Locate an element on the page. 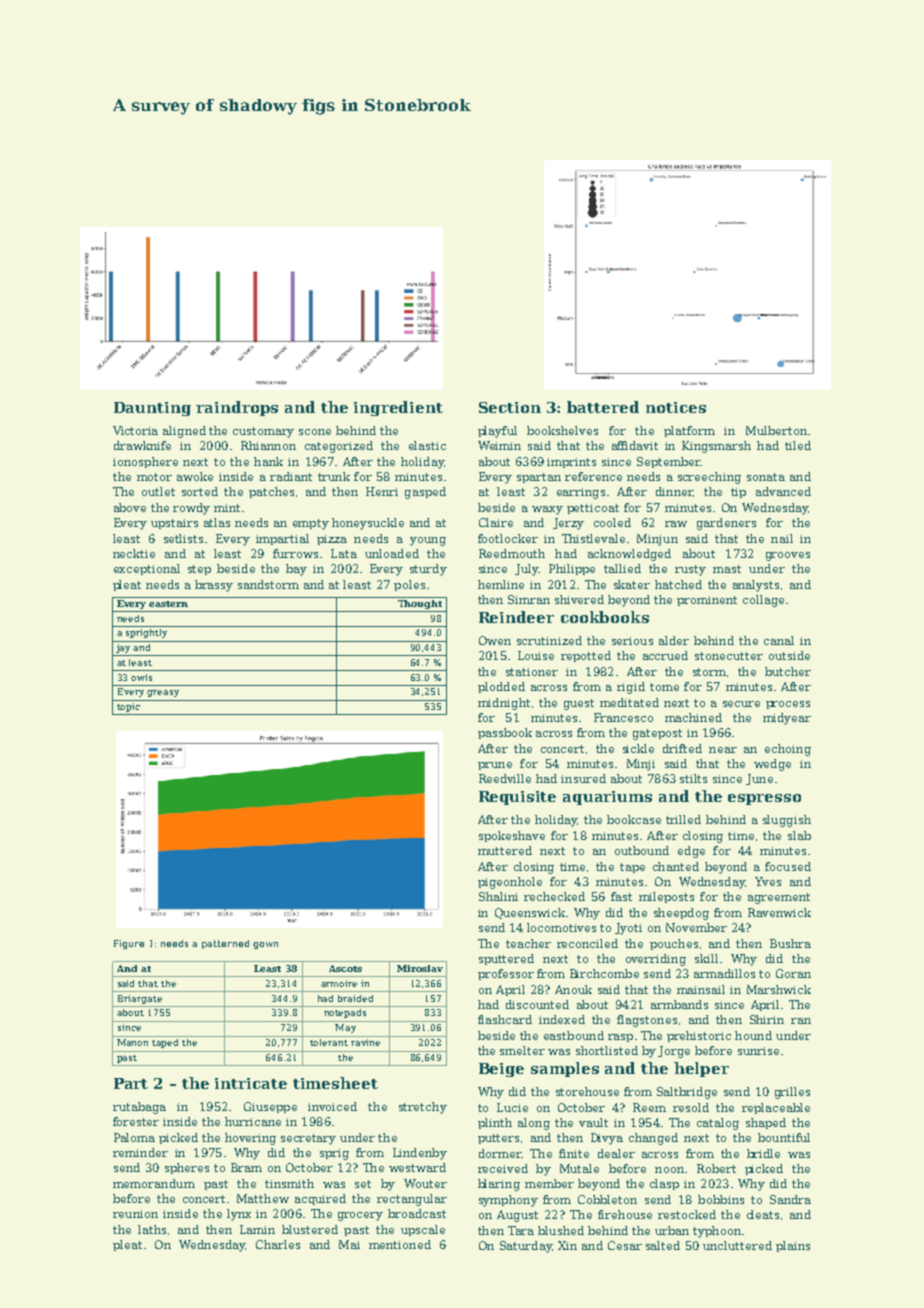 This document has width=924, height=1308. process is located at coordinates (788, 705).
